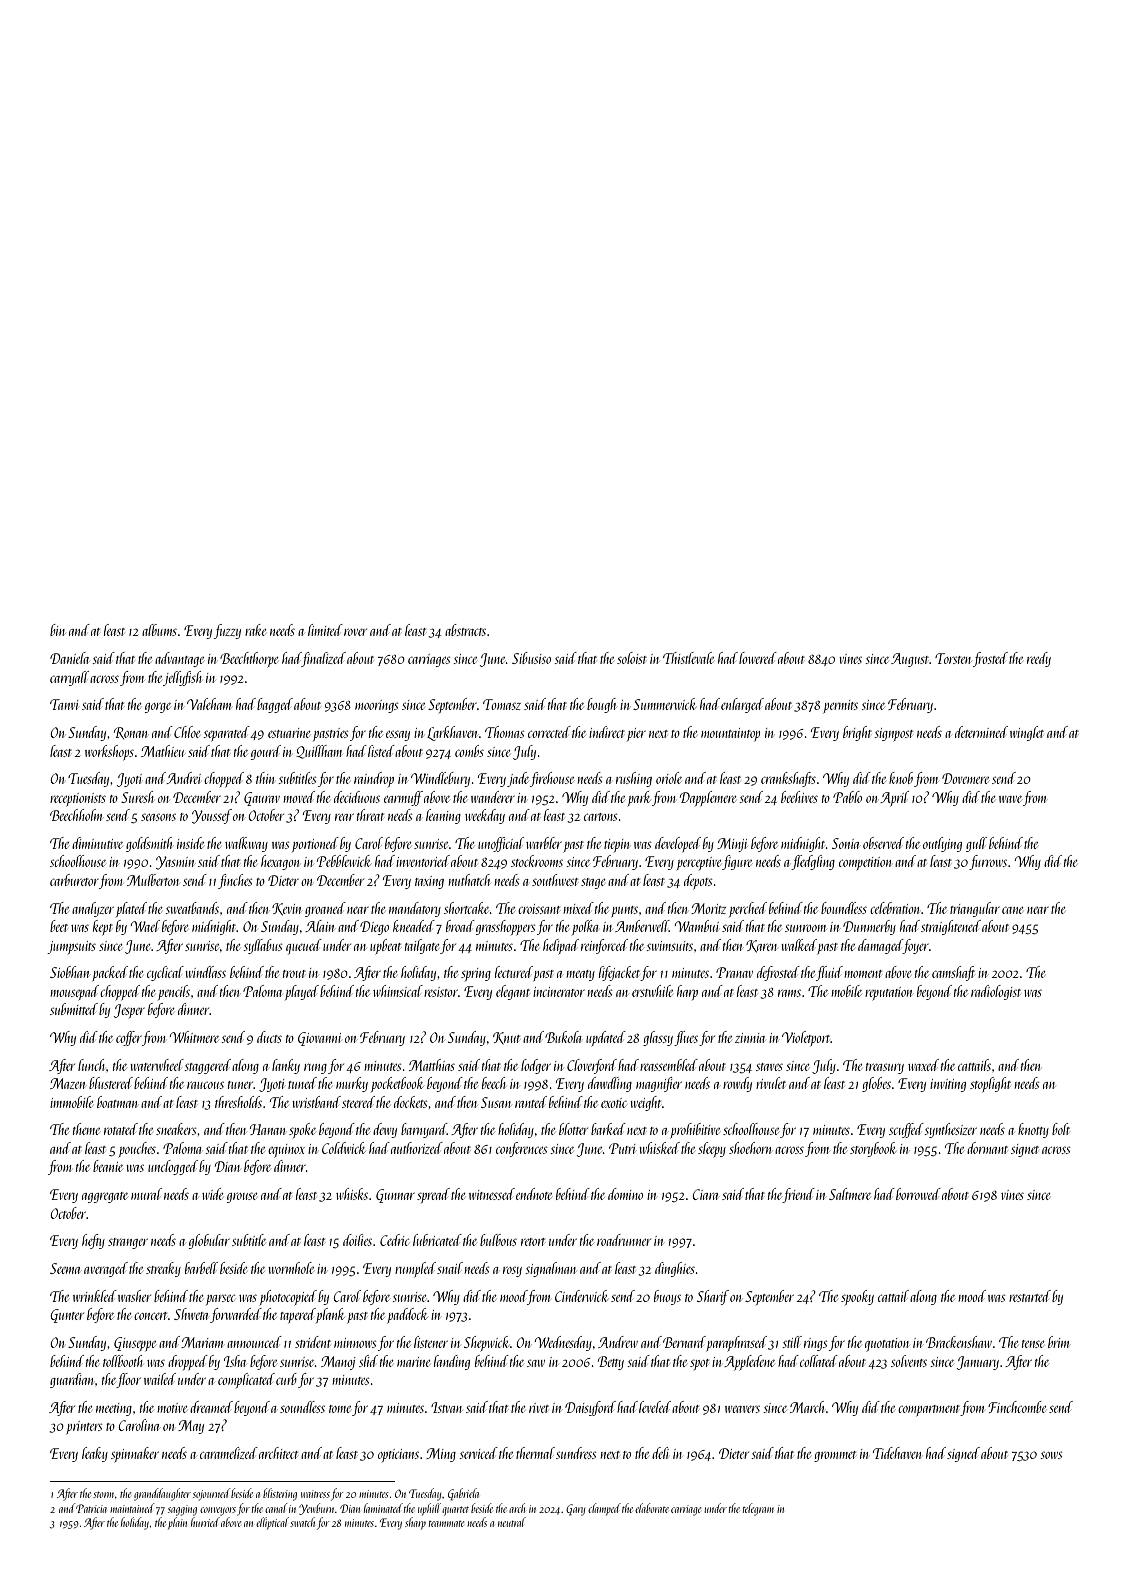 The height and width of the screenshot is (1596, 1129). What do you see at coordinates (424, 1130) in the screenshot?
I see `barnyard` at bounding box center [424, 1130].
